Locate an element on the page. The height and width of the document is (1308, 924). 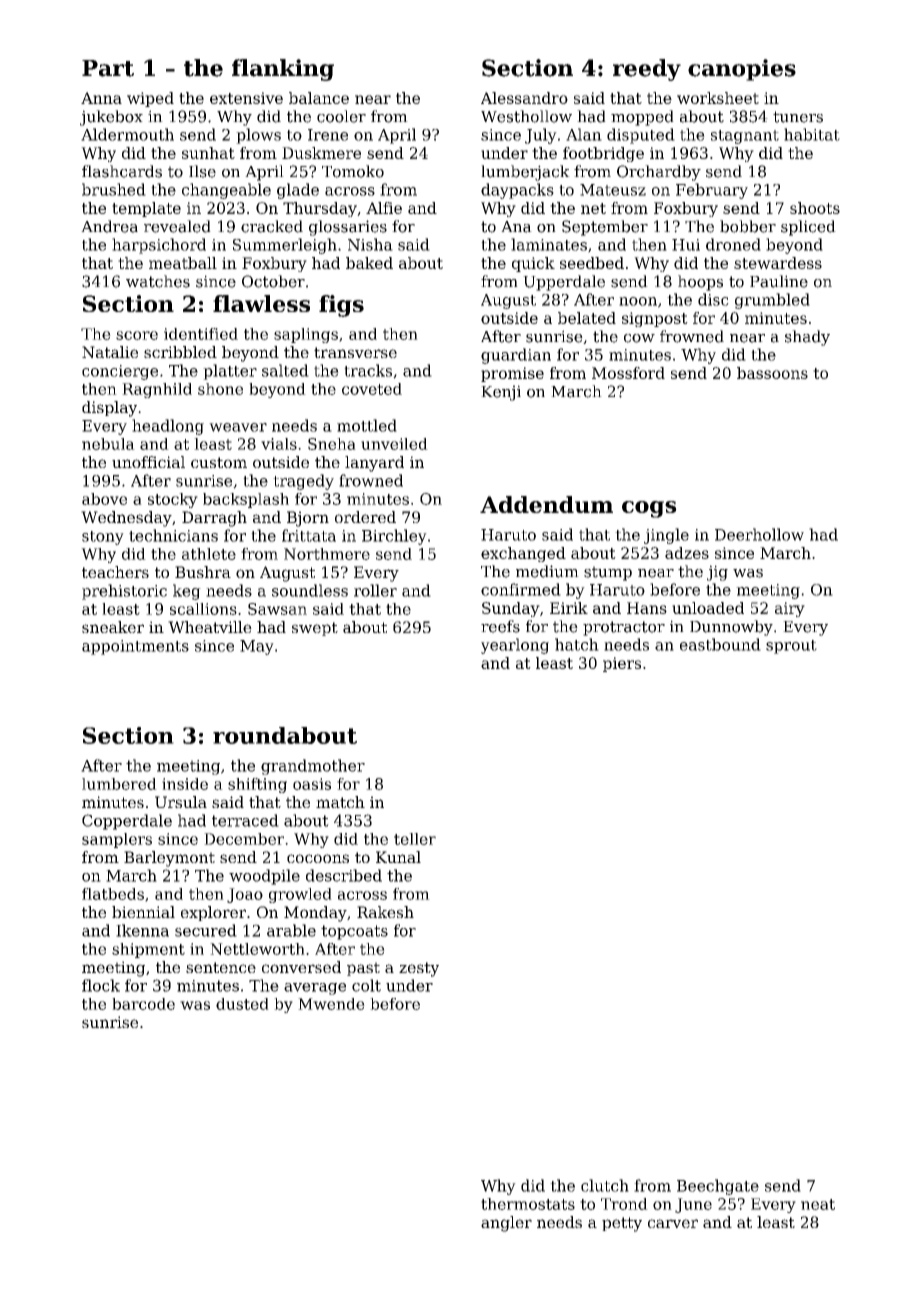
Part is located at coordinates (108, 68).
